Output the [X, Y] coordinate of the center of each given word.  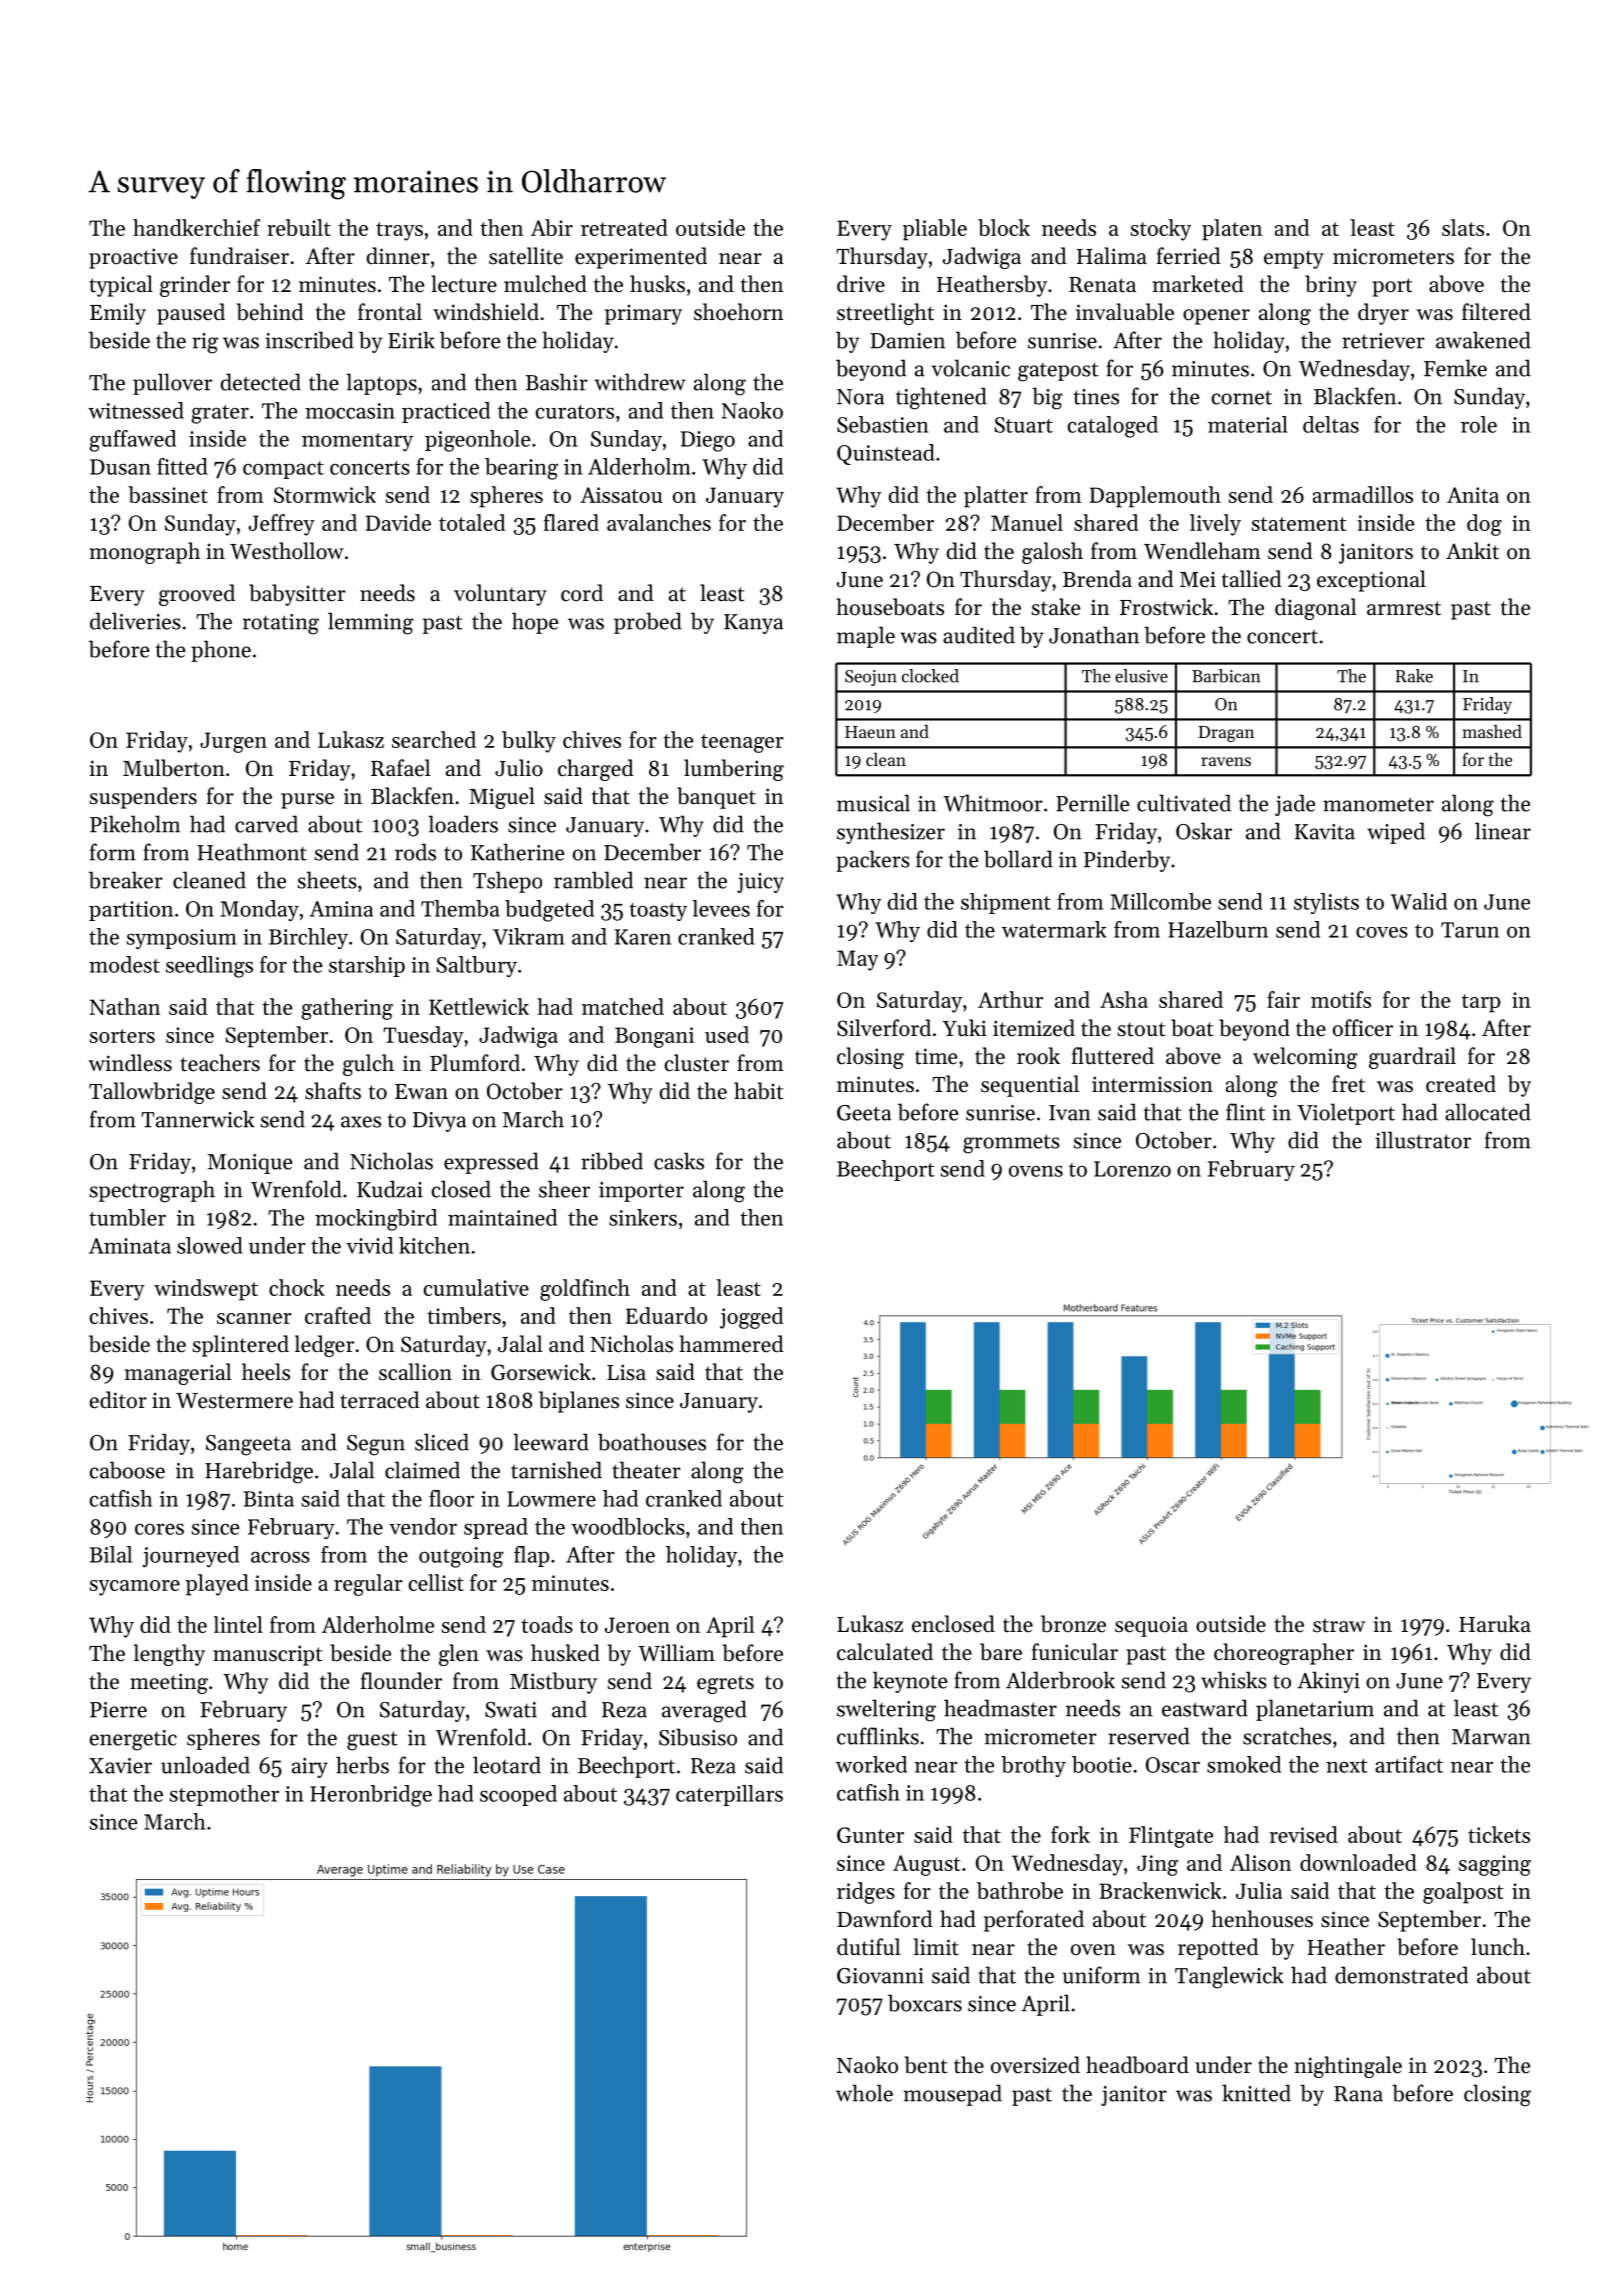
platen [1232, 230]
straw [1339, 1625]
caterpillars [729, 1795]
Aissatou [621, 495]
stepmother [224, 1795]
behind [270, 312]
